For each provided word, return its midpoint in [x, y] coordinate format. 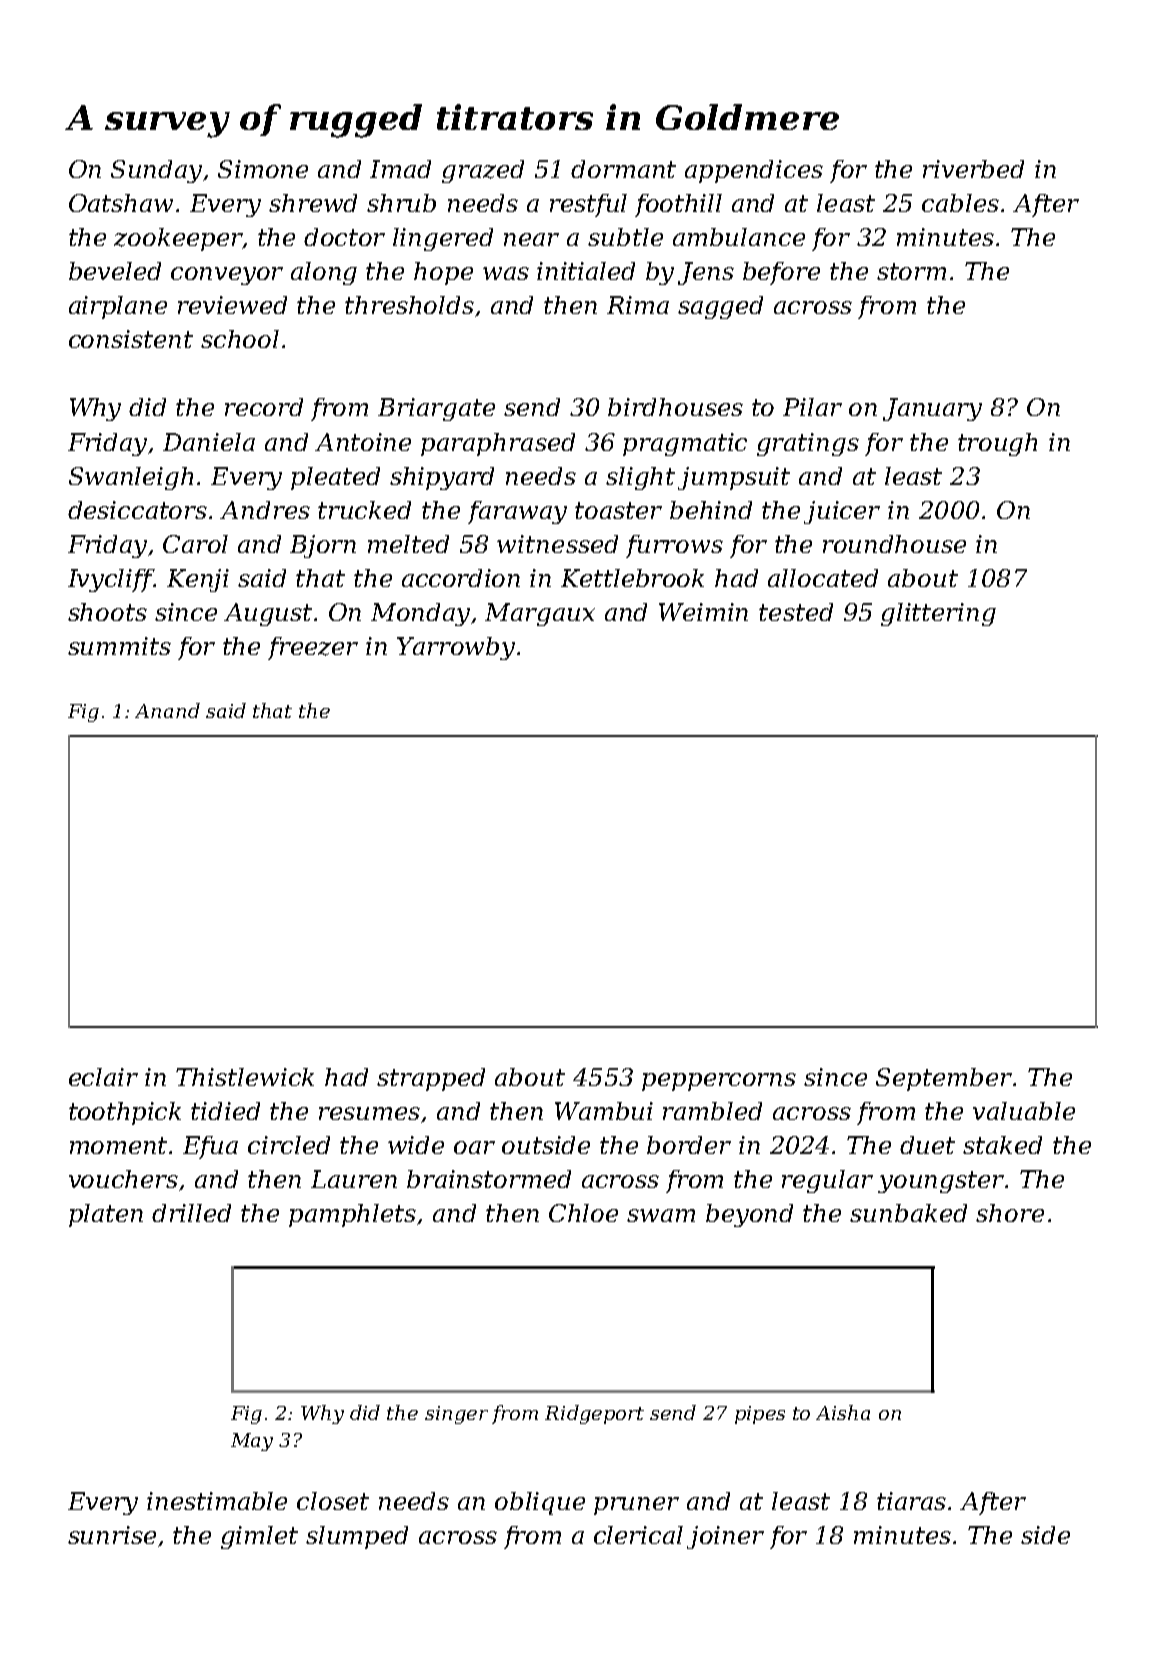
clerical [638, 1535]
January [932, 409]
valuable [1024, 1111]
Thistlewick [245, 1077]
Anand [167, 710]
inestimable [217, 1501]
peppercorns [719, 1082]
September [944, 1079]
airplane [118, 307]
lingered [443, 239]
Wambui [604, 1111]
